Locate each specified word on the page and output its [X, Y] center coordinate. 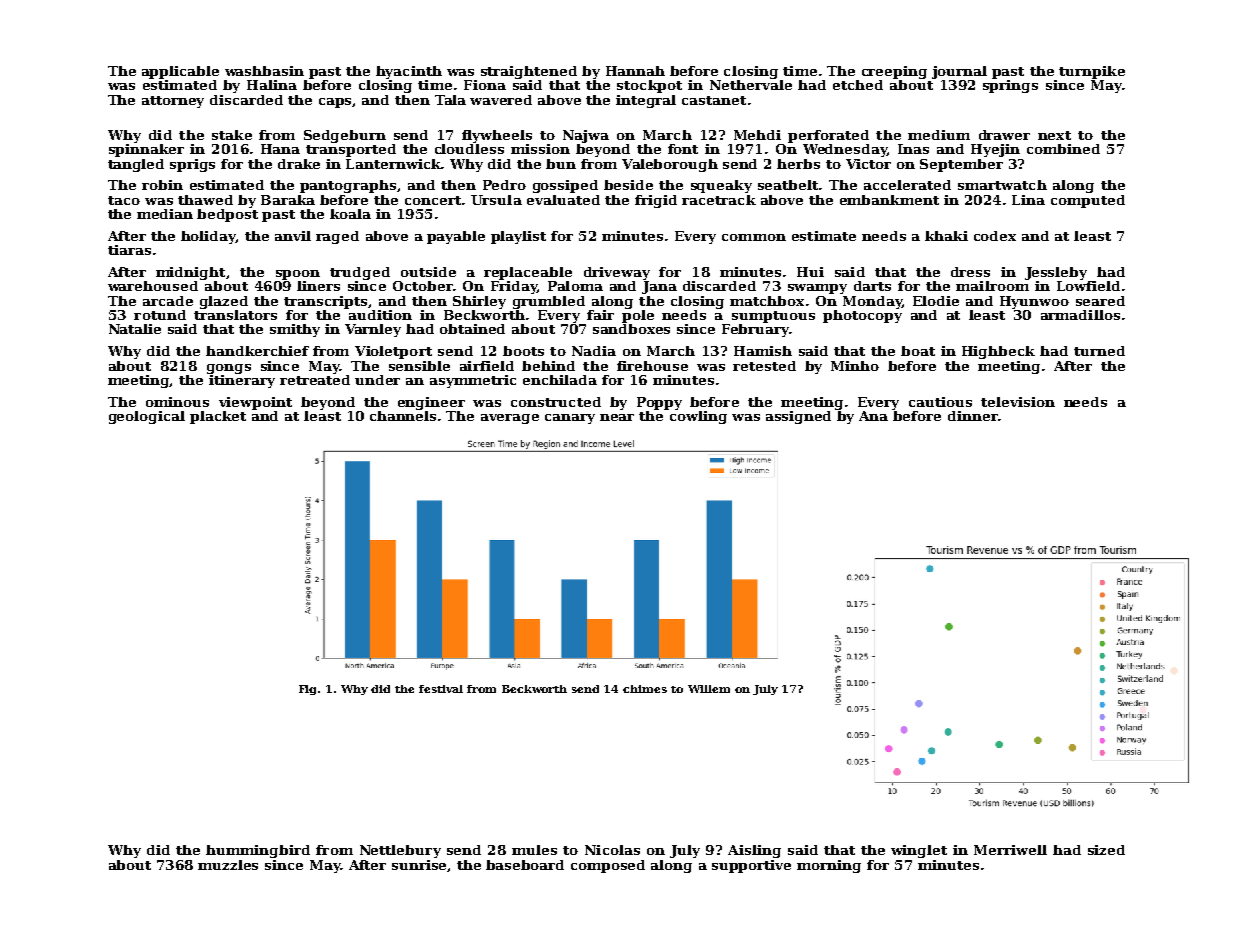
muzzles [228, 865]
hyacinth [409, 72]
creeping [894, 72]
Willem [709, 689]
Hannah [635, 71]
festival [441, 689]
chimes [645, 689]
